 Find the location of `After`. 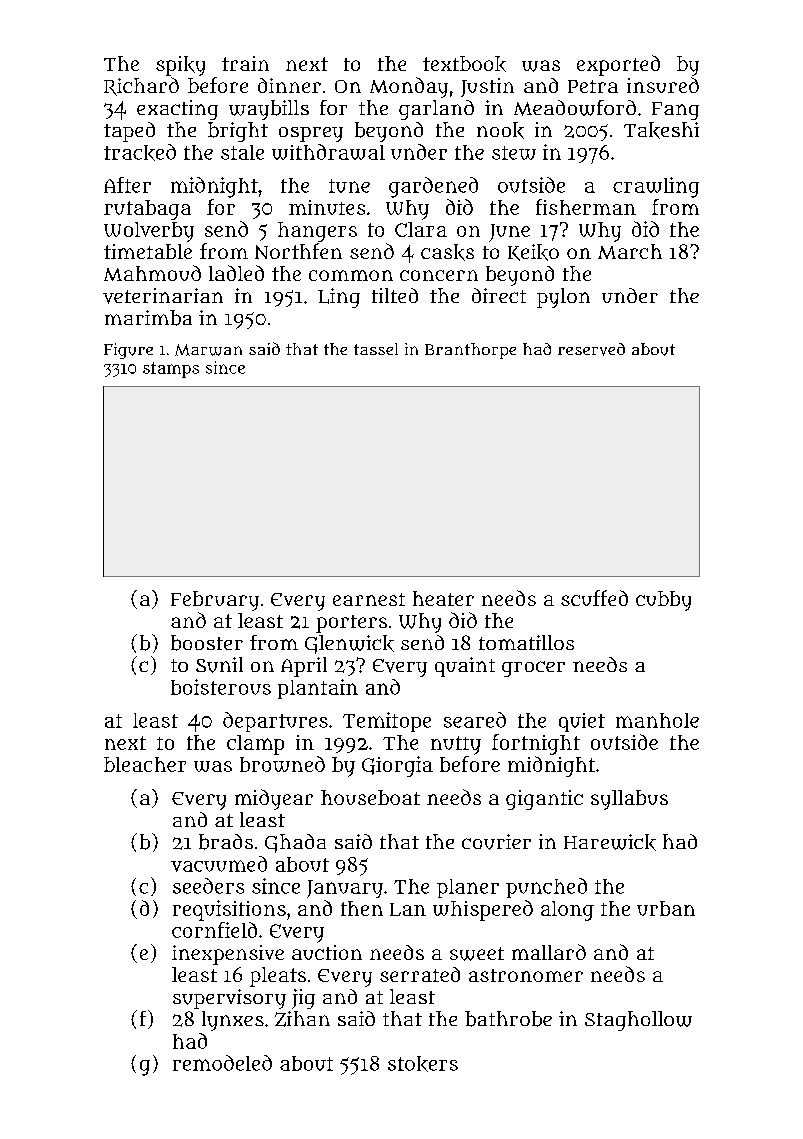

After is located at coordinates (127, 185).
